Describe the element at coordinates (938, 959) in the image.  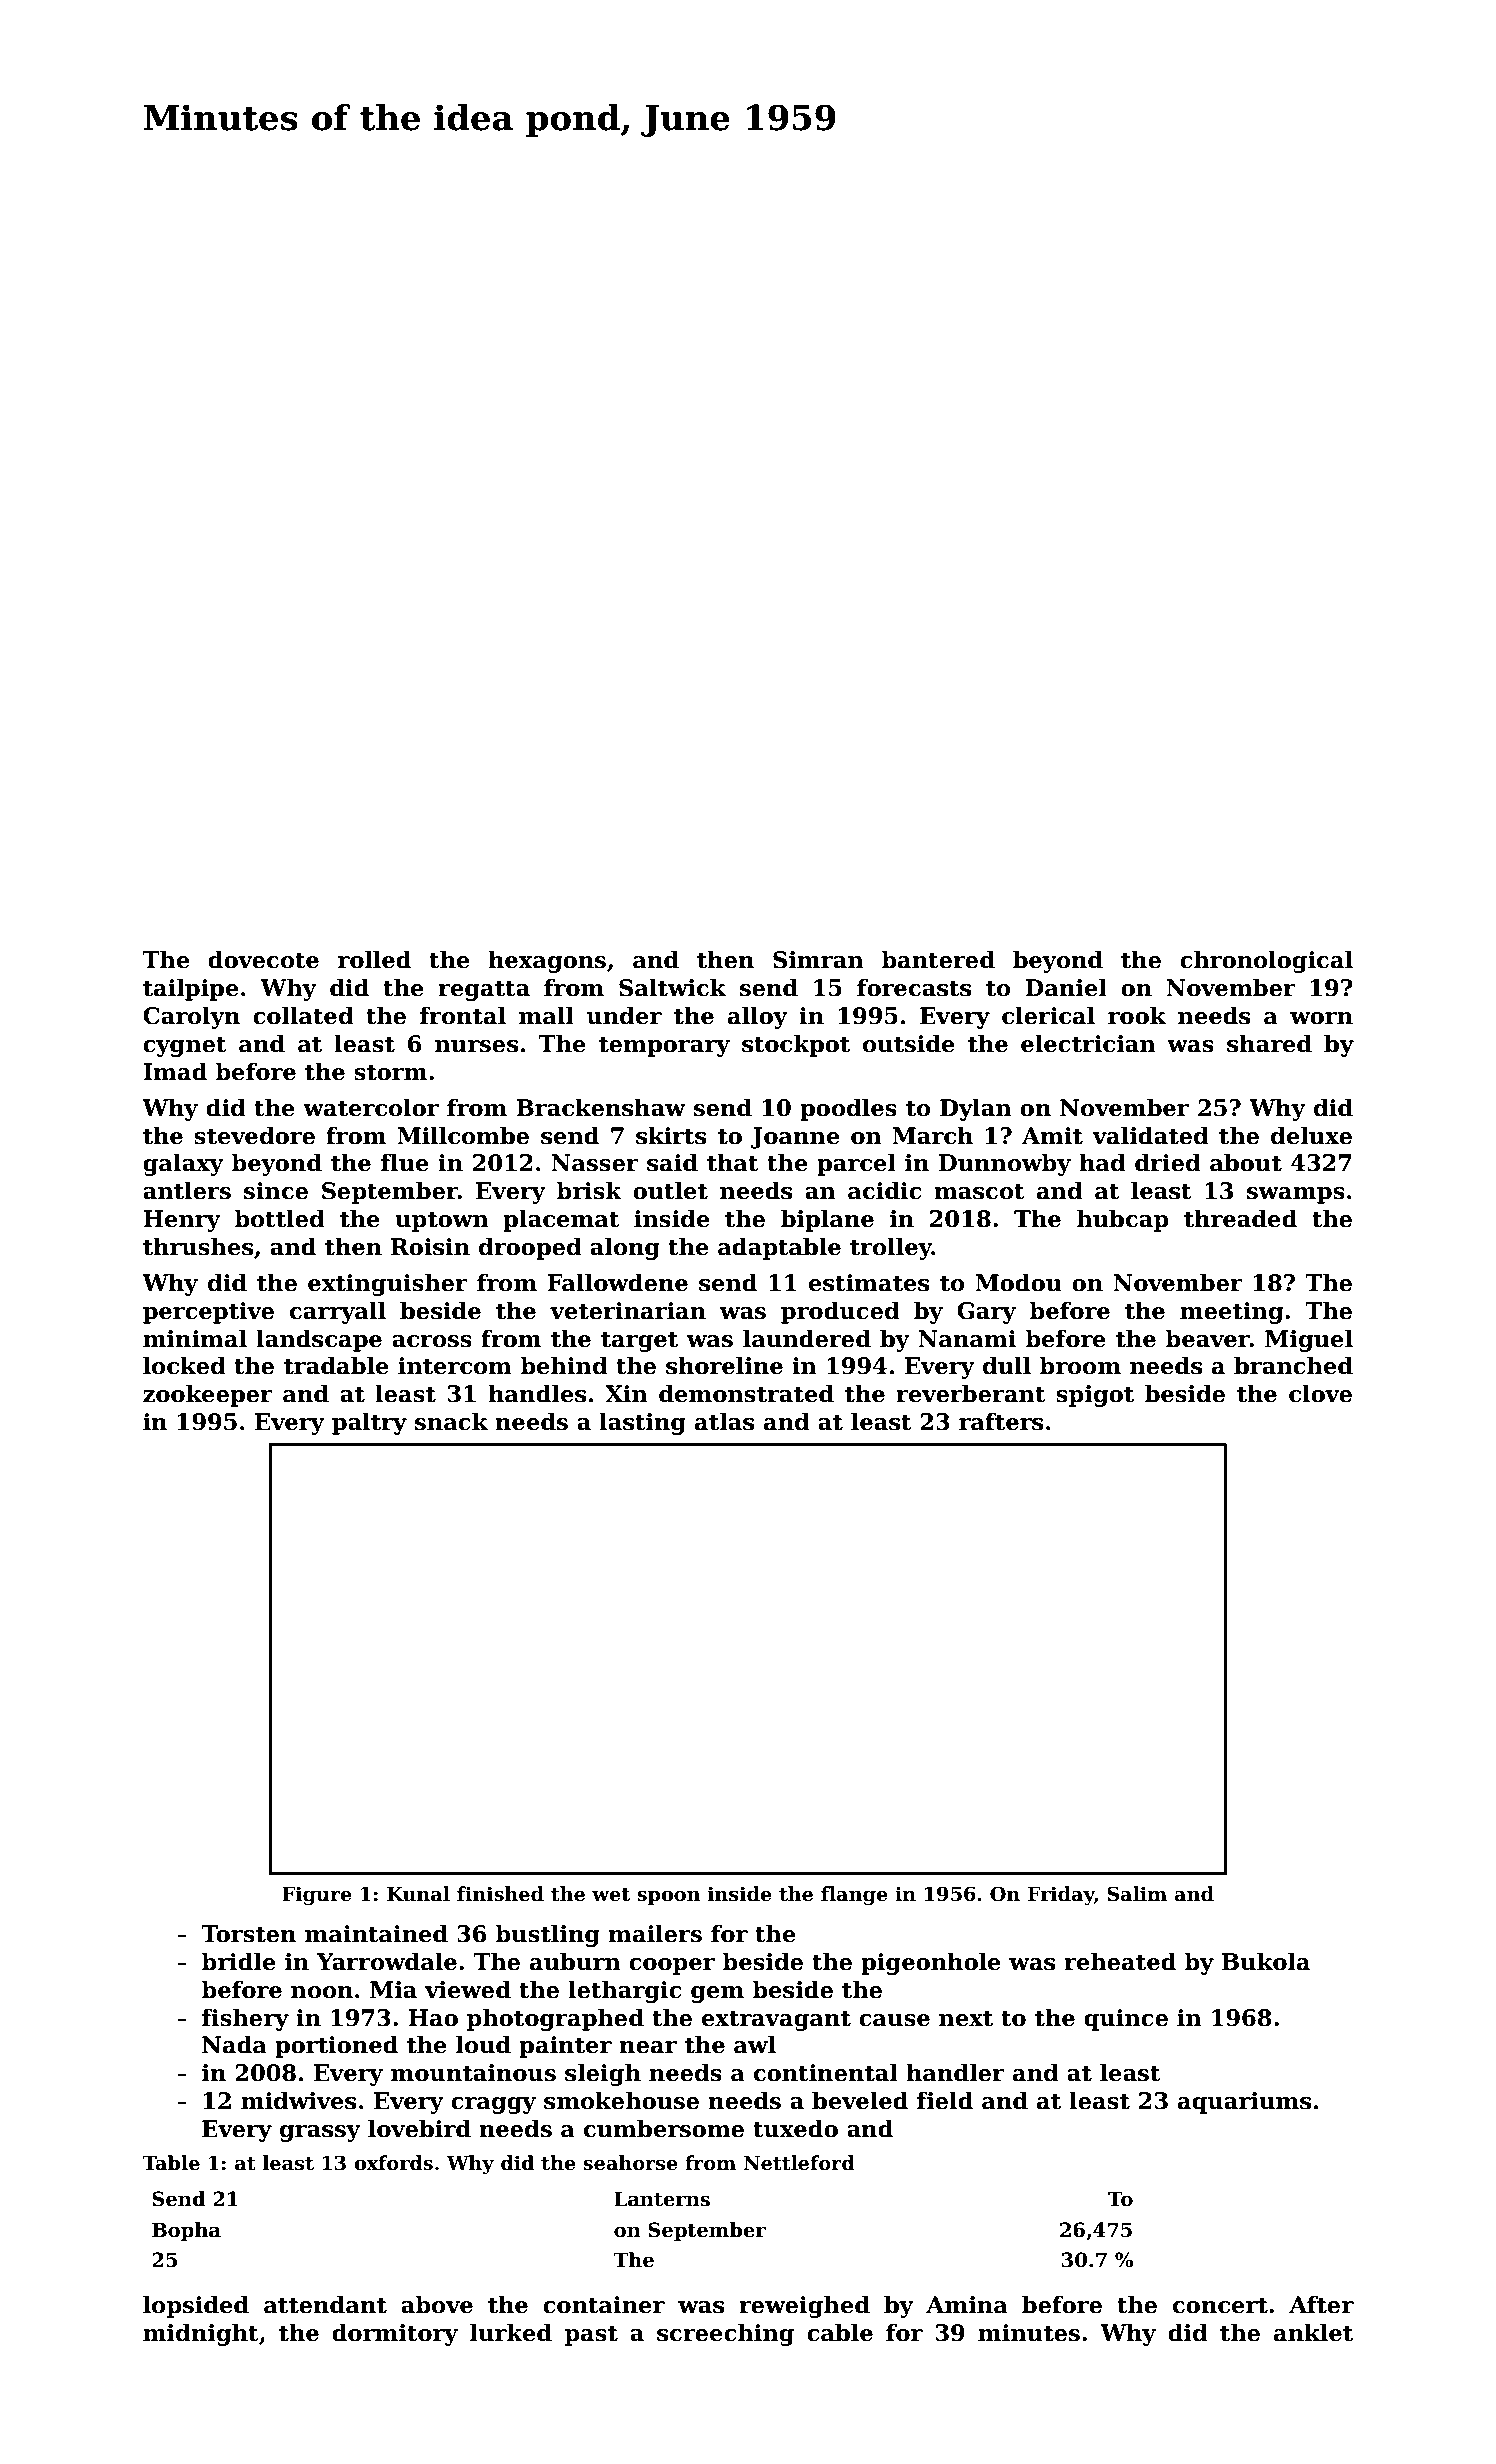
I see `bantered` at that location.
